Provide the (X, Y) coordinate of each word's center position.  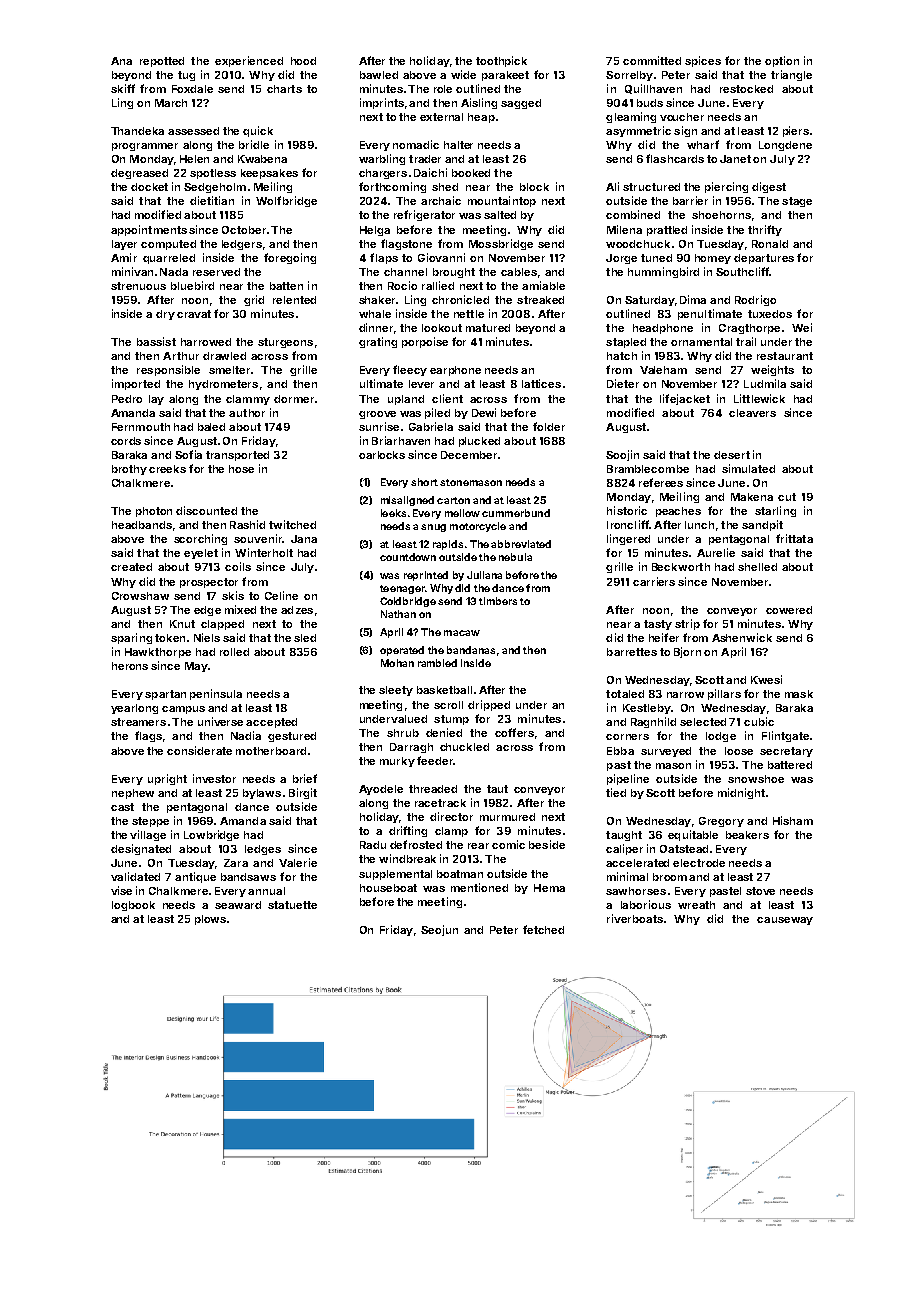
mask (799, 694)
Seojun (439, 930)
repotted (162, 62)
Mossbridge (501, 244)
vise (121, 890)
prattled (667, 231)
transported (237, 456)
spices (703, 61)
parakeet (505, 76)
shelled (757, 567)
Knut (182, 624)
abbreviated (521, 544)
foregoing (290, 258)
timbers (498, 601)
